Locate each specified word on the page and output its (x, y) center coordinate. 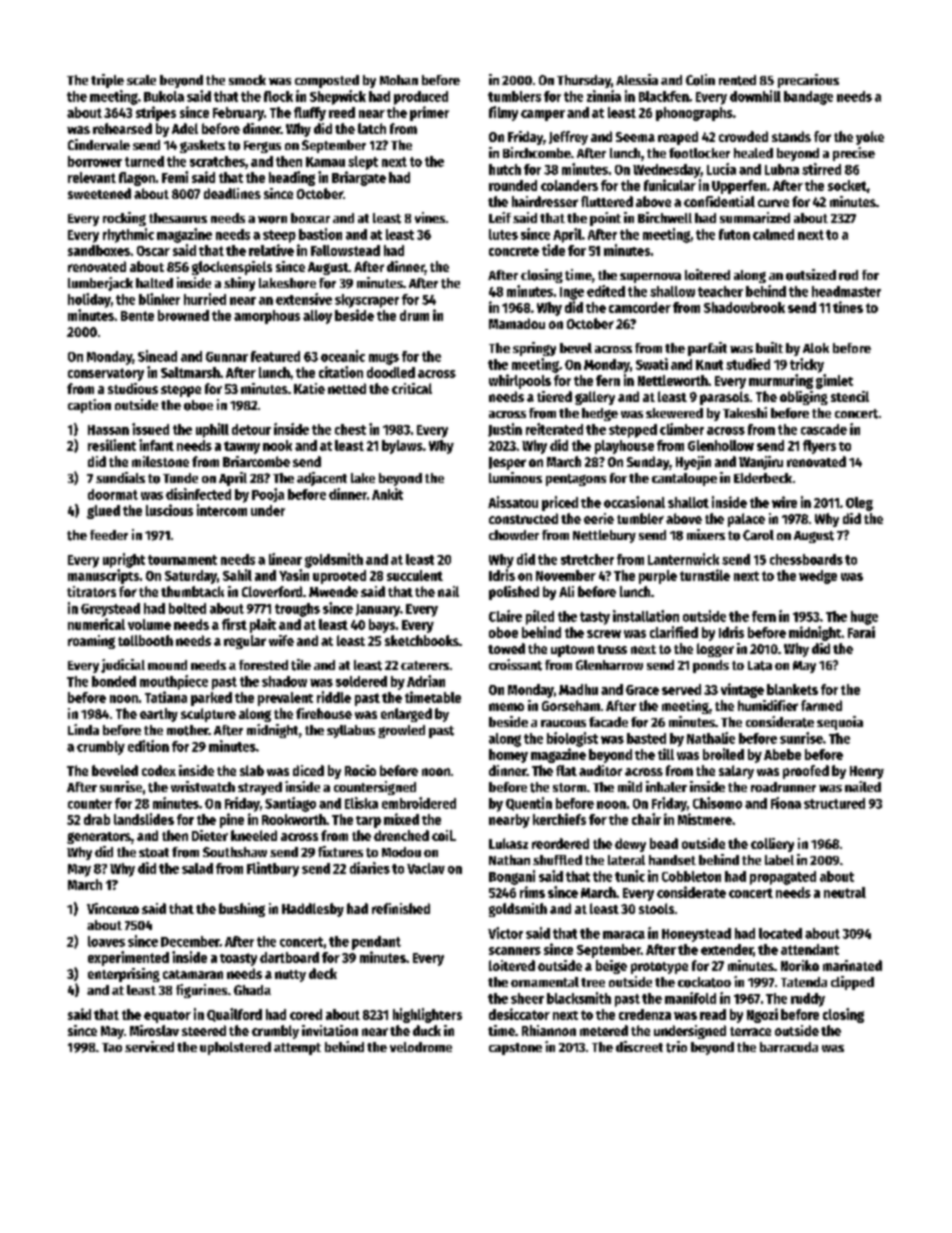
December (190, 941)
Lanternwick (683, 559)
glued (103, 512)
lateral (626, 860)
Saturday (191, 577)
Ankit (387, 494)
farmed (821, 705)
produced (421, 98)
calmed (773, 234)
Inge (572, 293)
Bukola (164, 96)
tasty (595, 618)
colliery (772, 845)
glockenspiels (232, 268)
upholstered (235, 1048)
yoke (870, 138)
